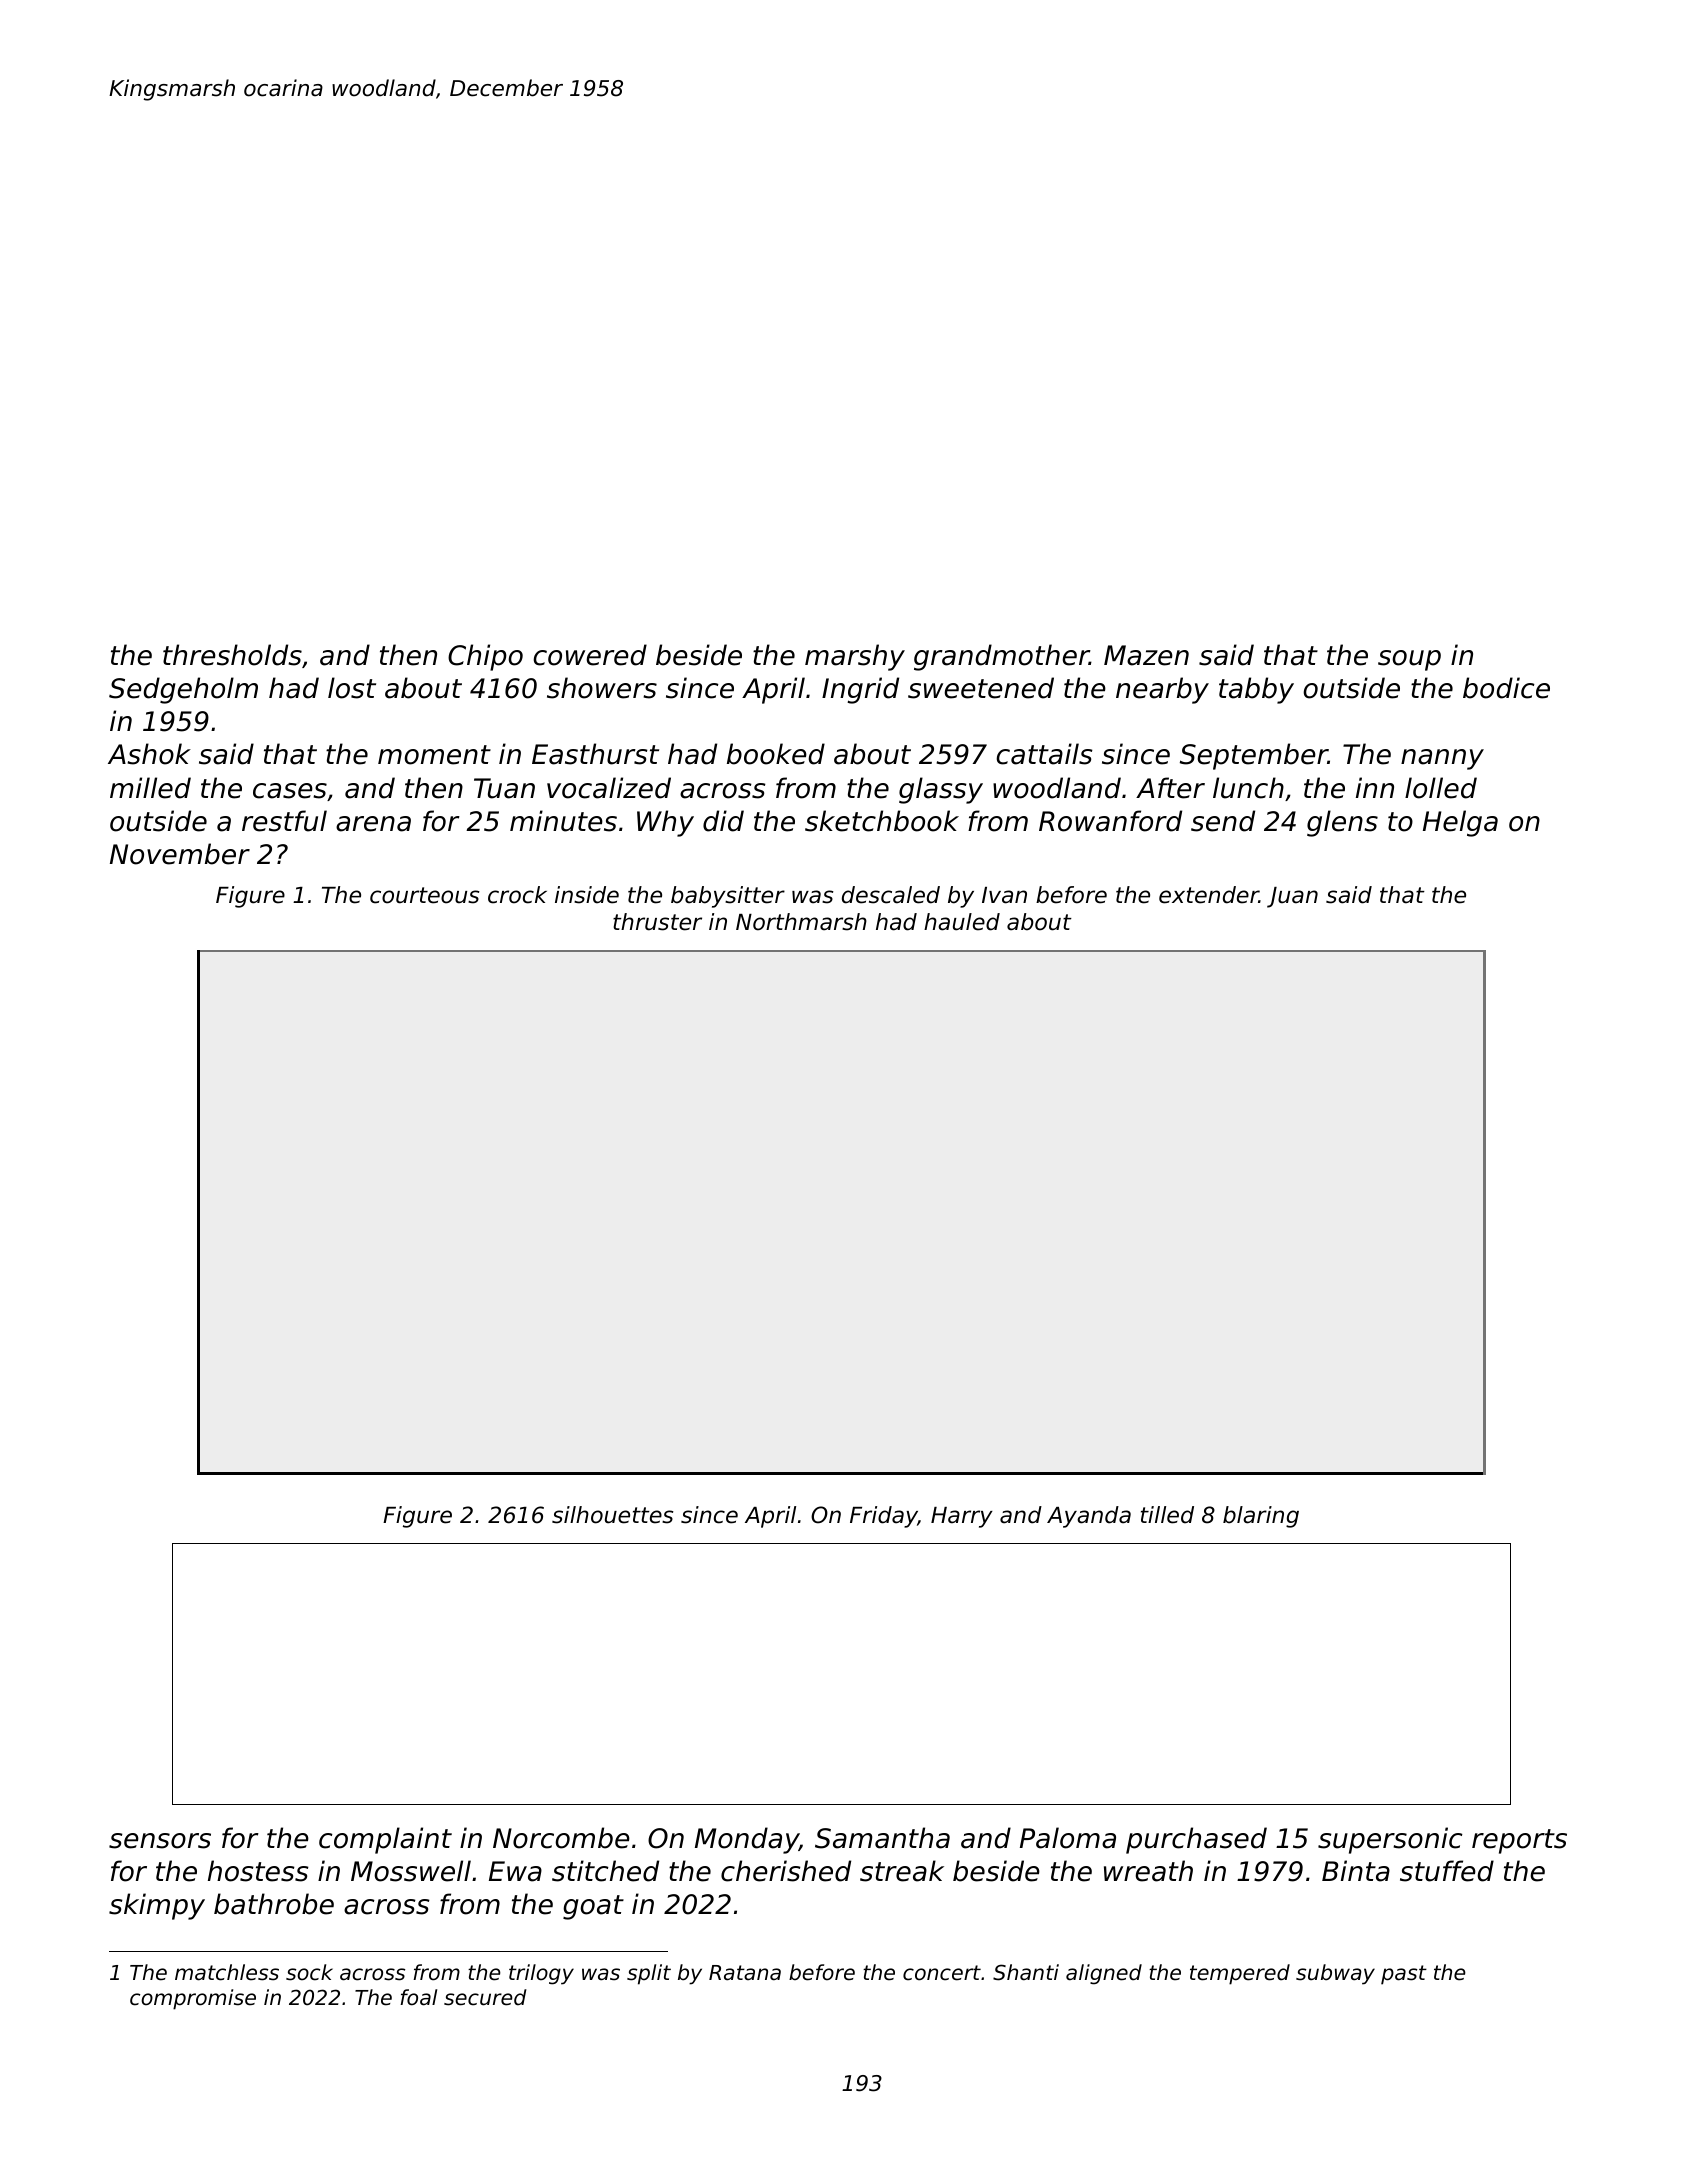 Image resolution: width=1683 pixels, height=2178 pixels. I want to click on trilogy, so click(541, 1974).
